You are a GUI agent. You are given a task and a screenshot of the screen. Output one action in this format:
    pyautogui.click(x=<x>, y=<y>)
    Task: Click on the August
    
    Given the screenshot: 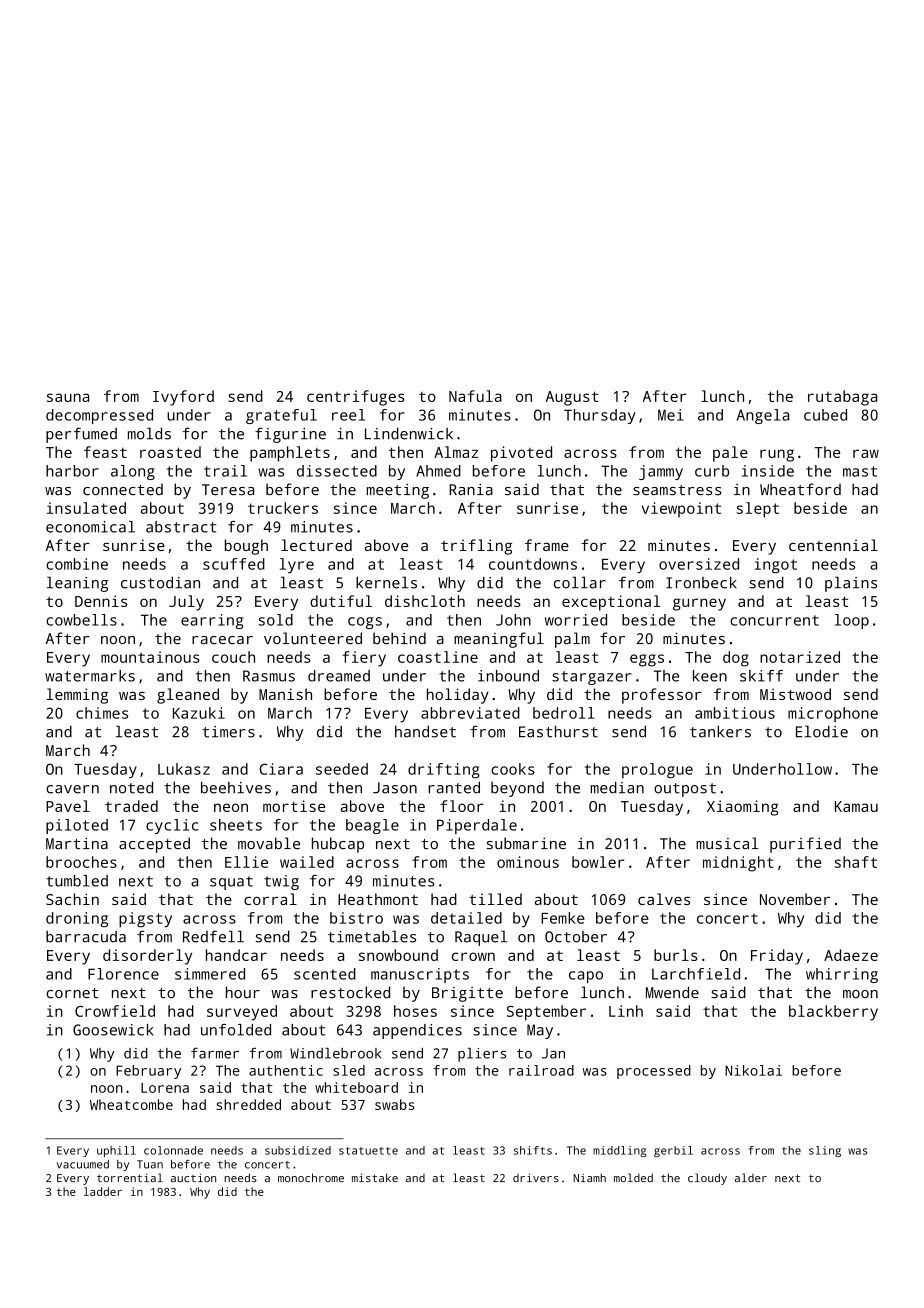 What is the action you would take?
    pyautogui.click(x=572, y=398)
